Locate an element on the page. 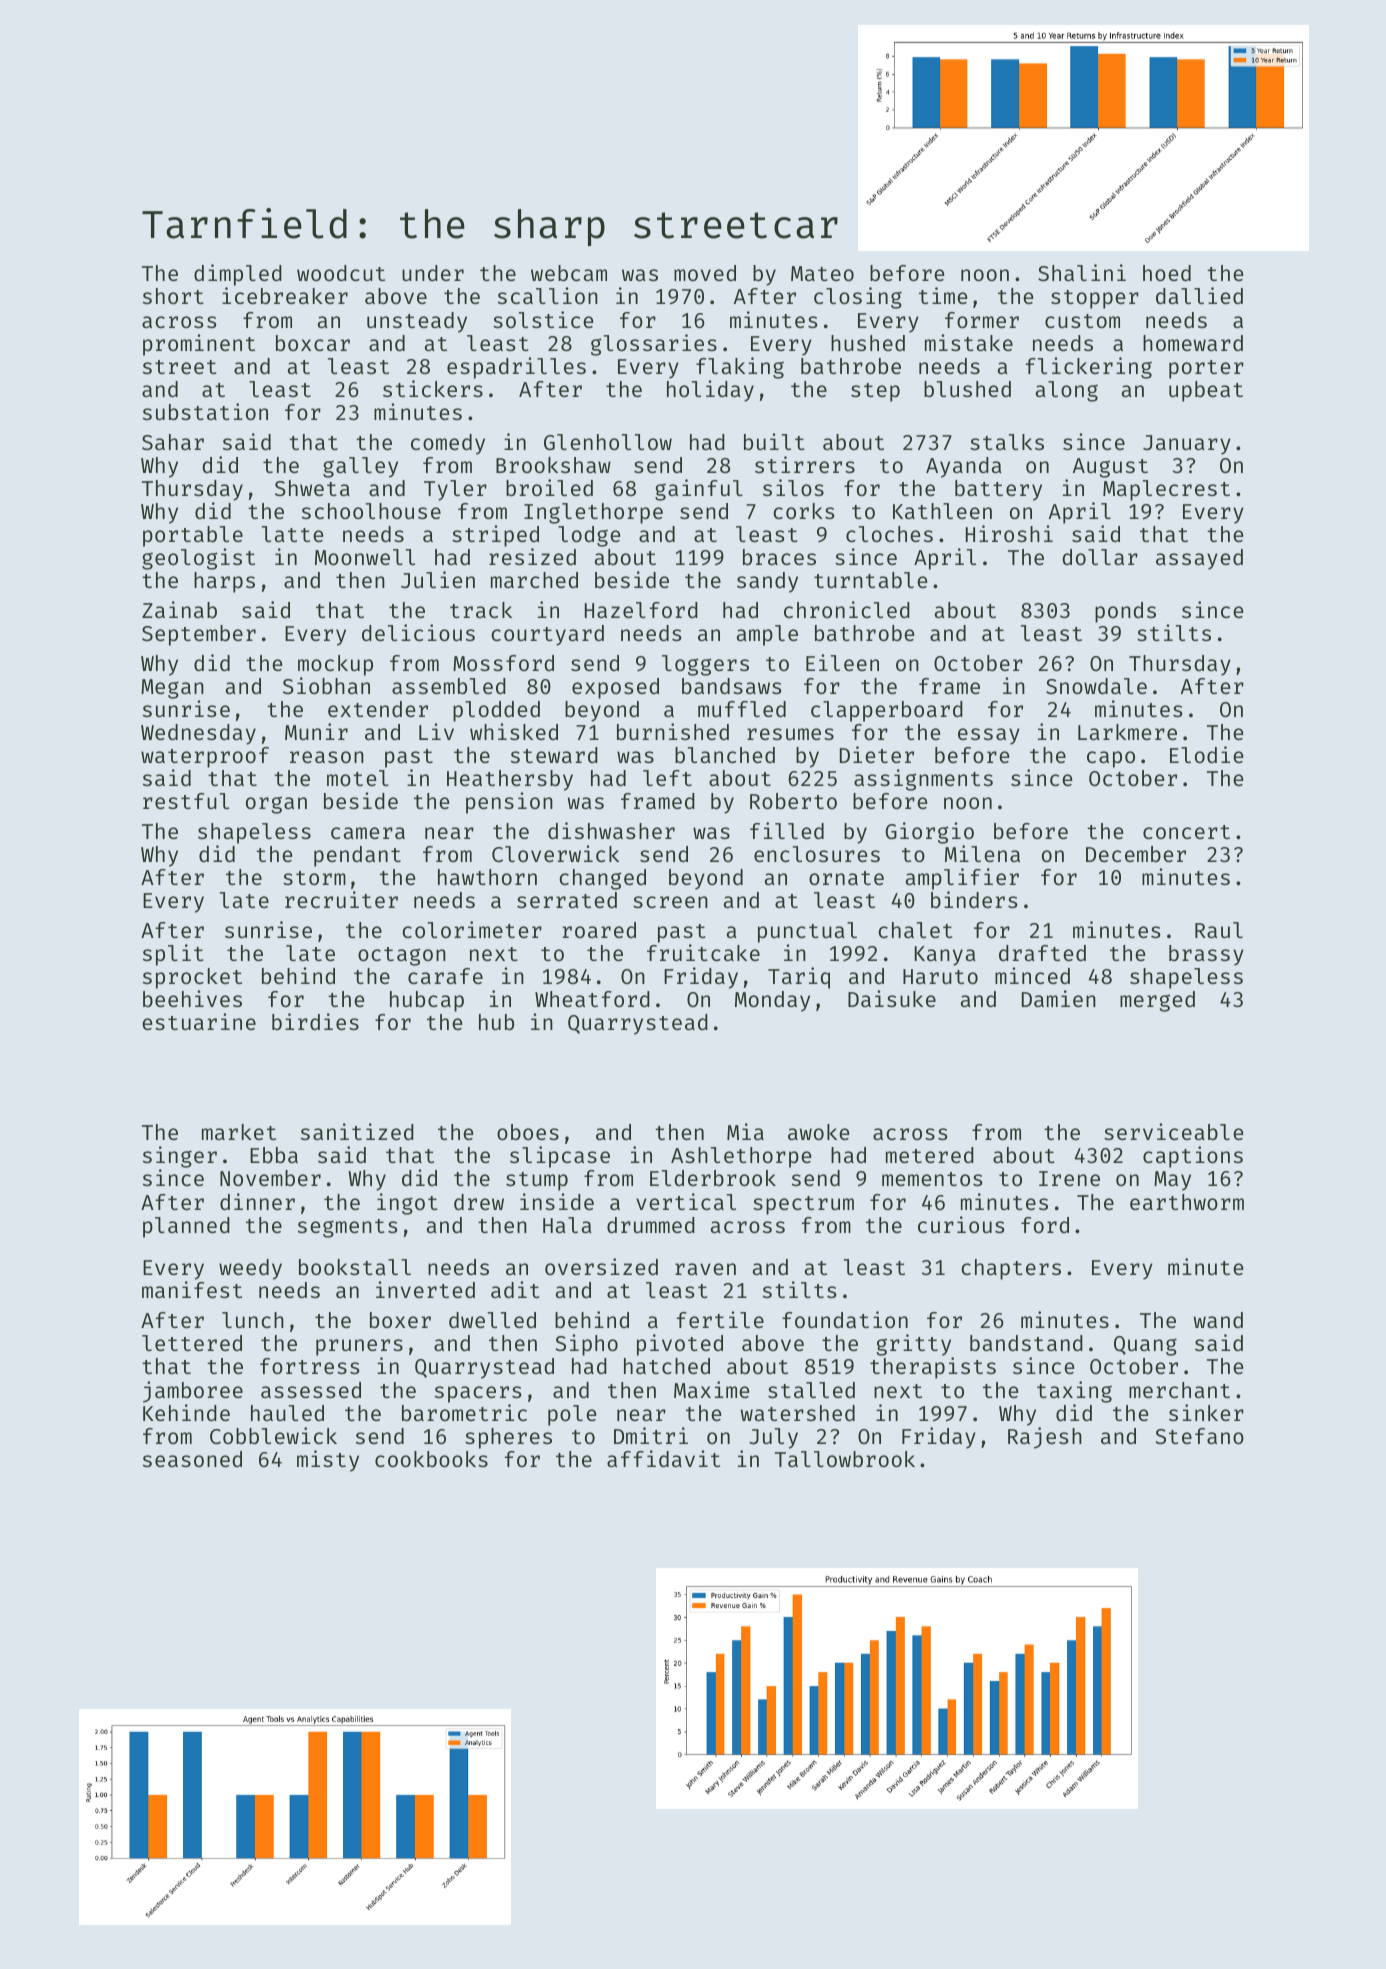  vertical is located at coordinates (686, 1201).
